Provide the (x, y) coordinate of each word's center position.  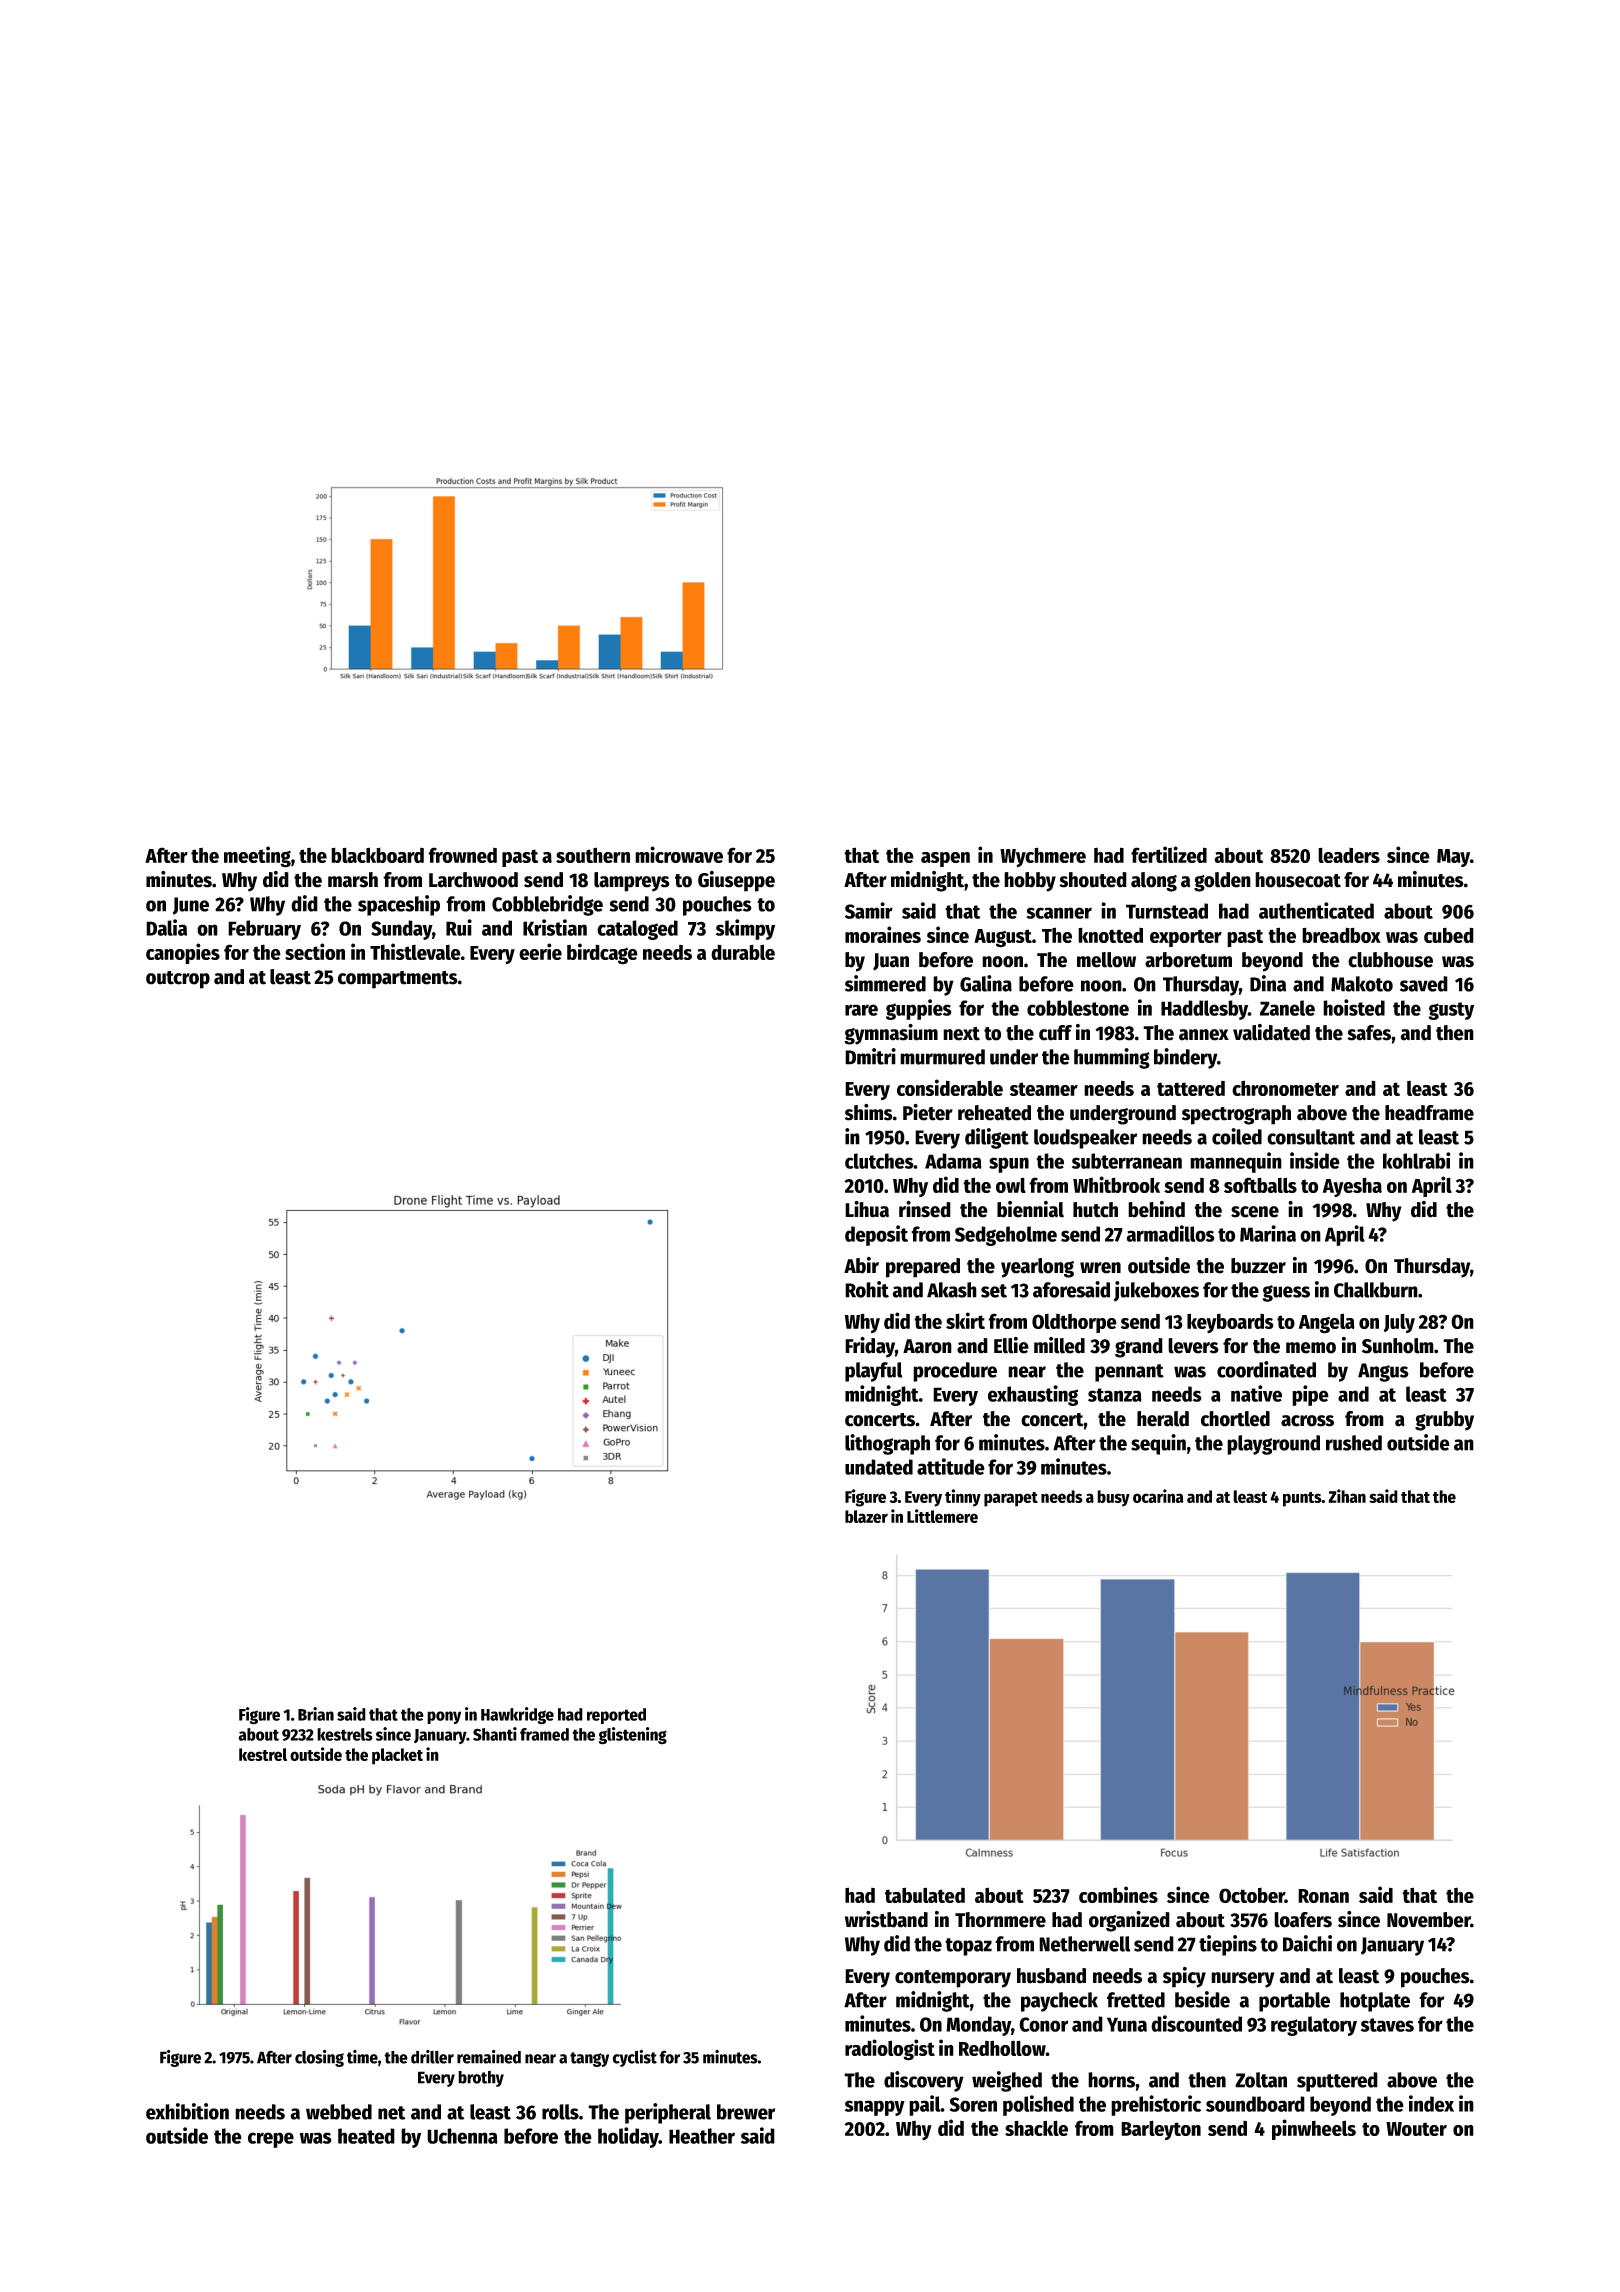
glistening (633, 1736)
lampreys (632, 882)
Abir (861, 1265)
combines (1118, 1894)
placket (397, 1756)
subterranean (1127, 1161)
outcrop (178, 980)
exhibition (187, 2111)
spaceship (399, 905)
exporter (1186, 938)
